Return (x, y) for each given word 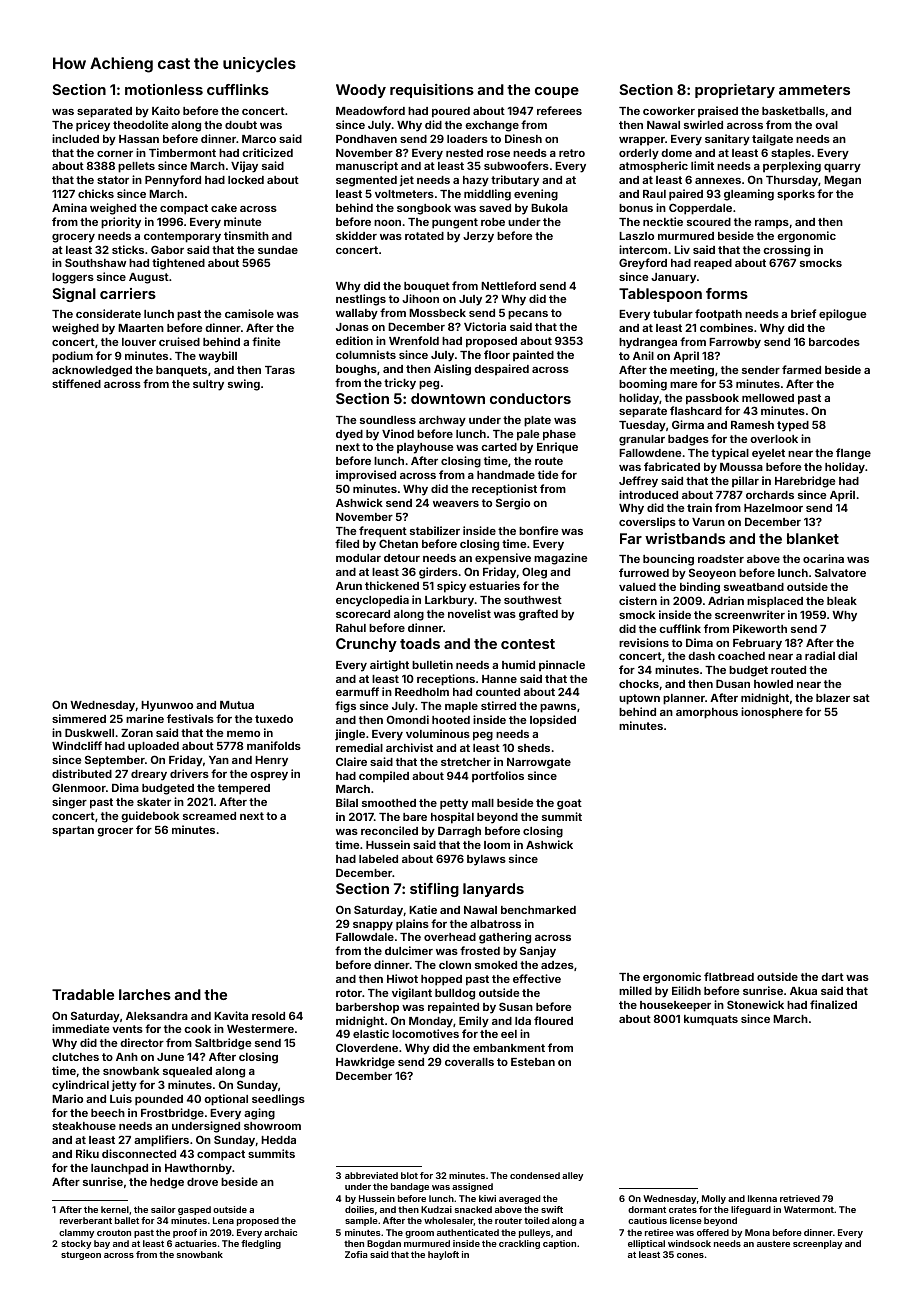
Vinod (398, 433)
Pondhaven (366, 139)
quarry (842, 168)
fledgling (261, 1244)
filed (347, 543)
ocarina (823, 558)
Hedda (278, 1140)
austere (773, 1244)
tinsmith (246, 235)
